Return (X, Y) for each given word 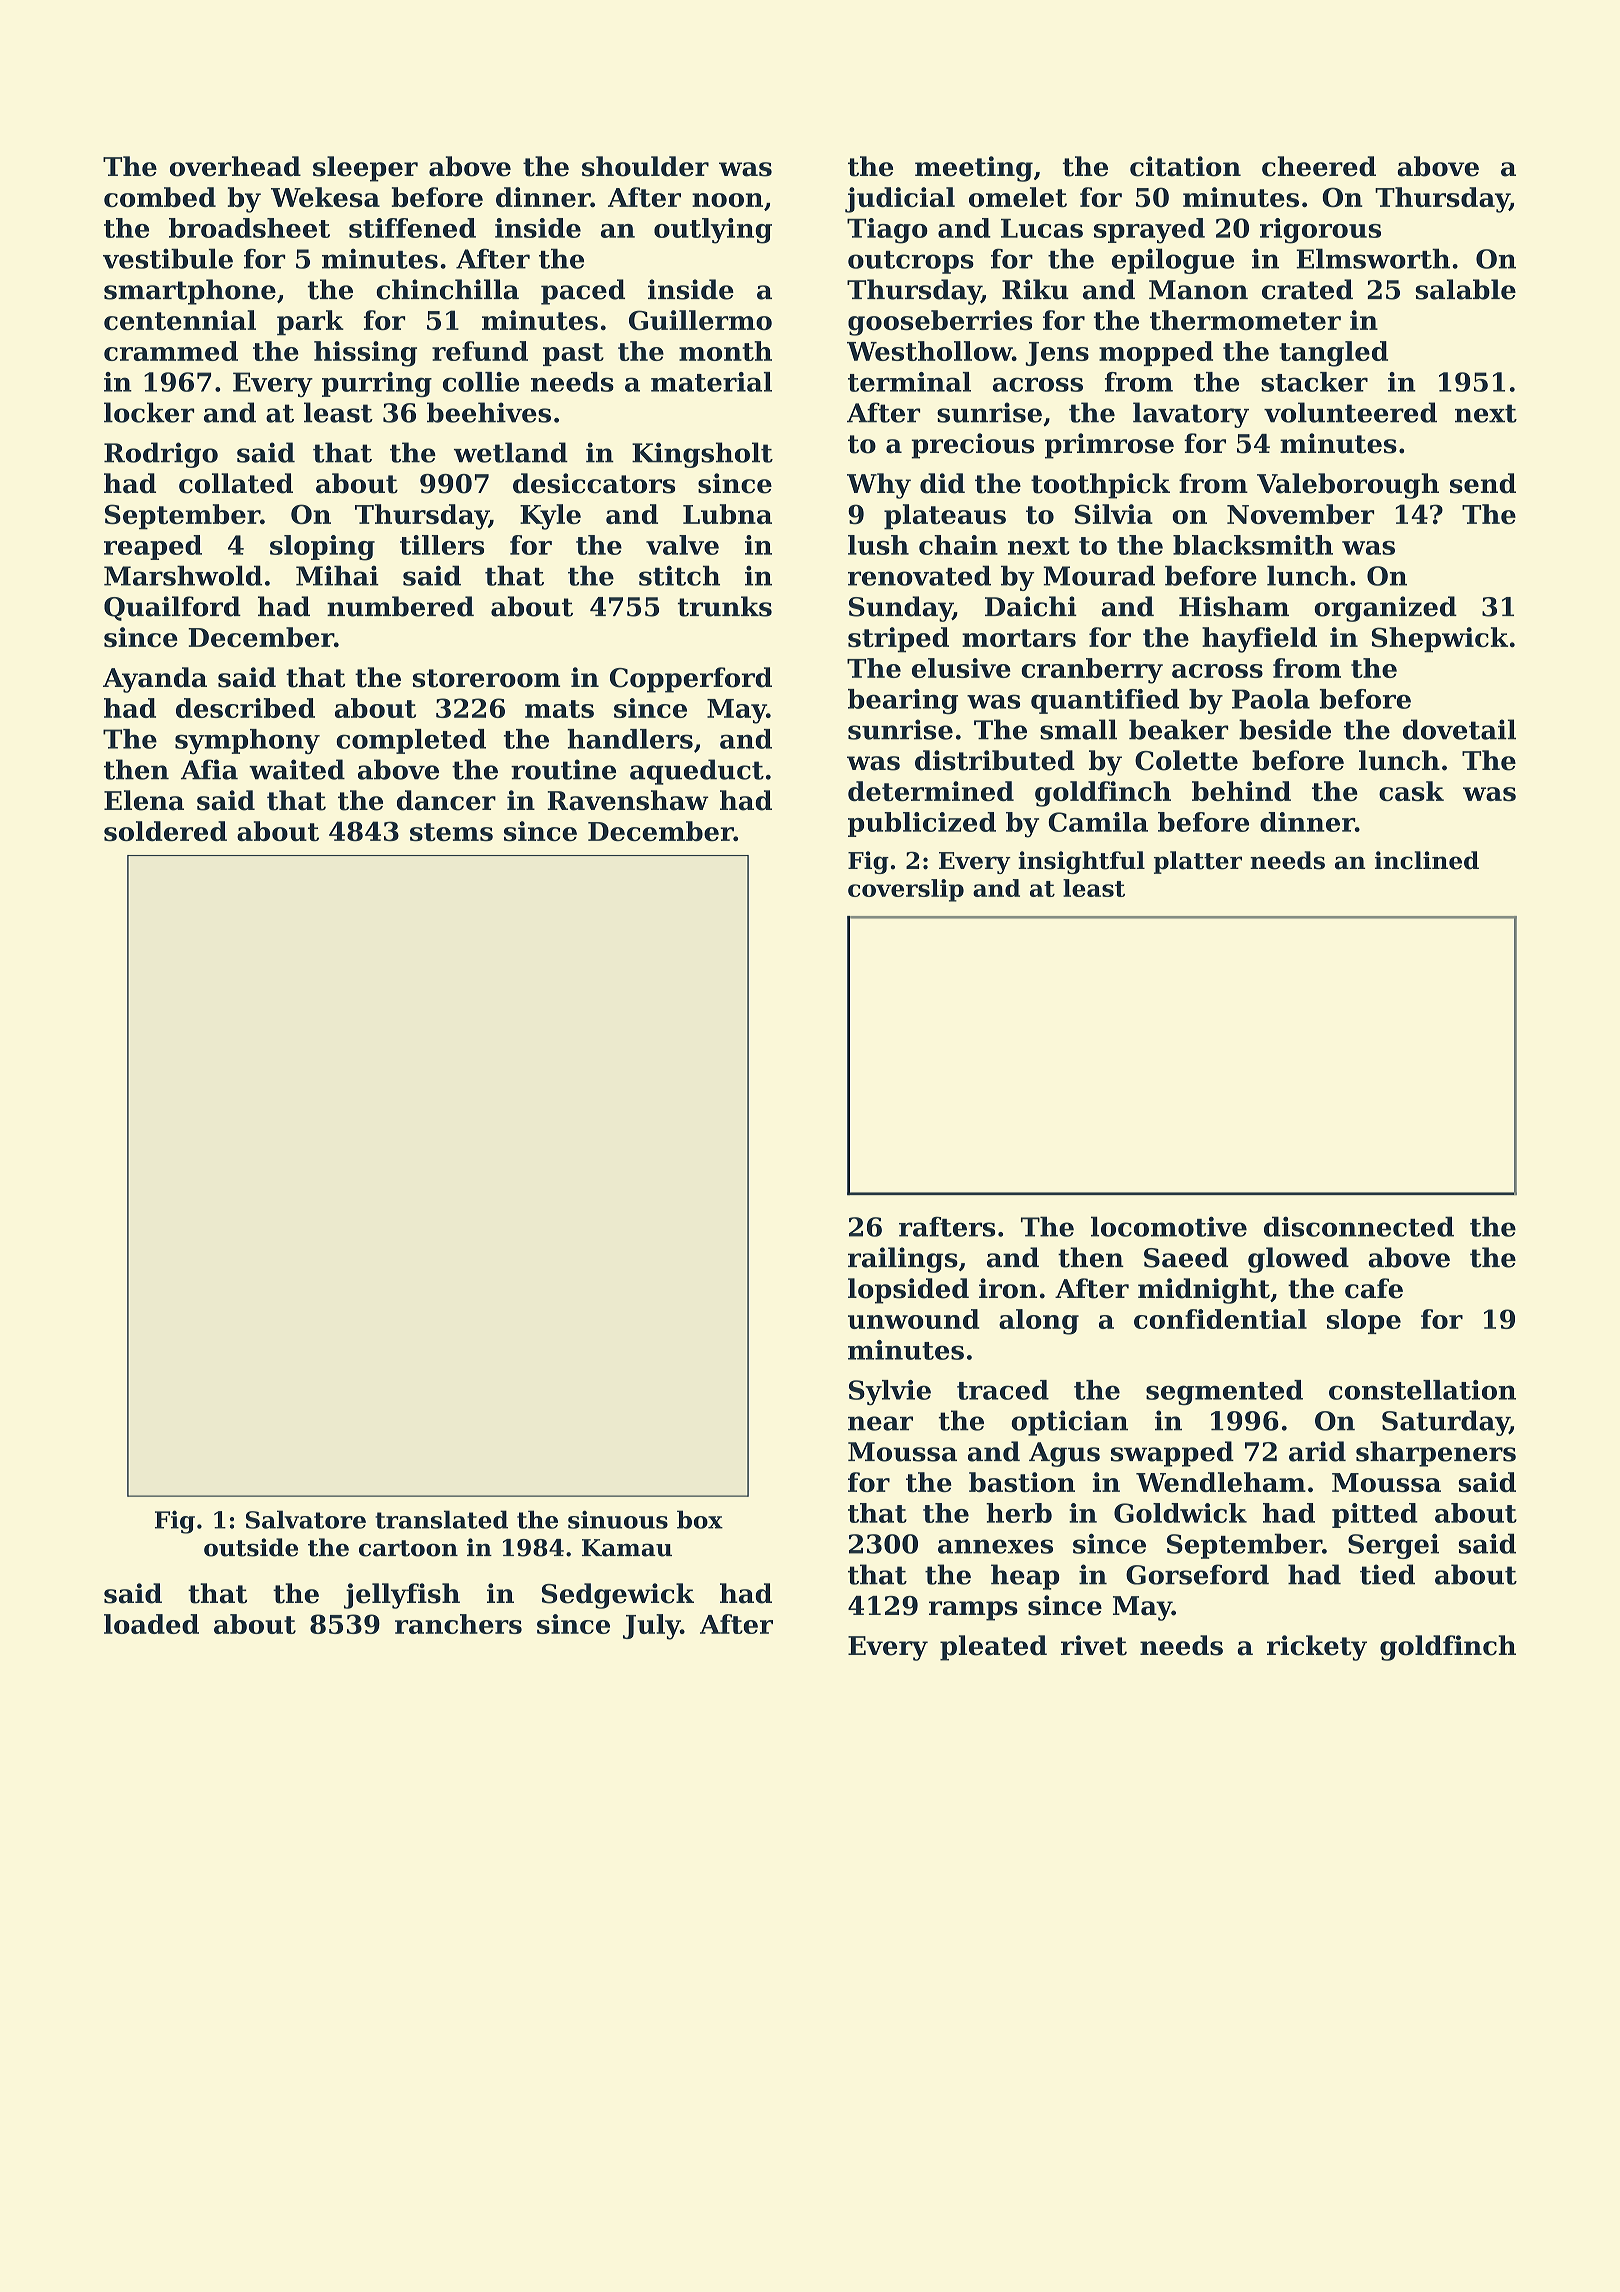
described (245, 708)
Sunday (901, 609)
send (1483, 483)
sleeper (365, 169)
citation (1185, 166)
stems (451, 832)
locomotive (1169, 1226)
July (651, 1627)
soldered (165, 831)
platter (1198, 862)
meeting (974, 169)
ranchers (458, 1624)
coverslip (906, 890)
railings (903, 1260)
